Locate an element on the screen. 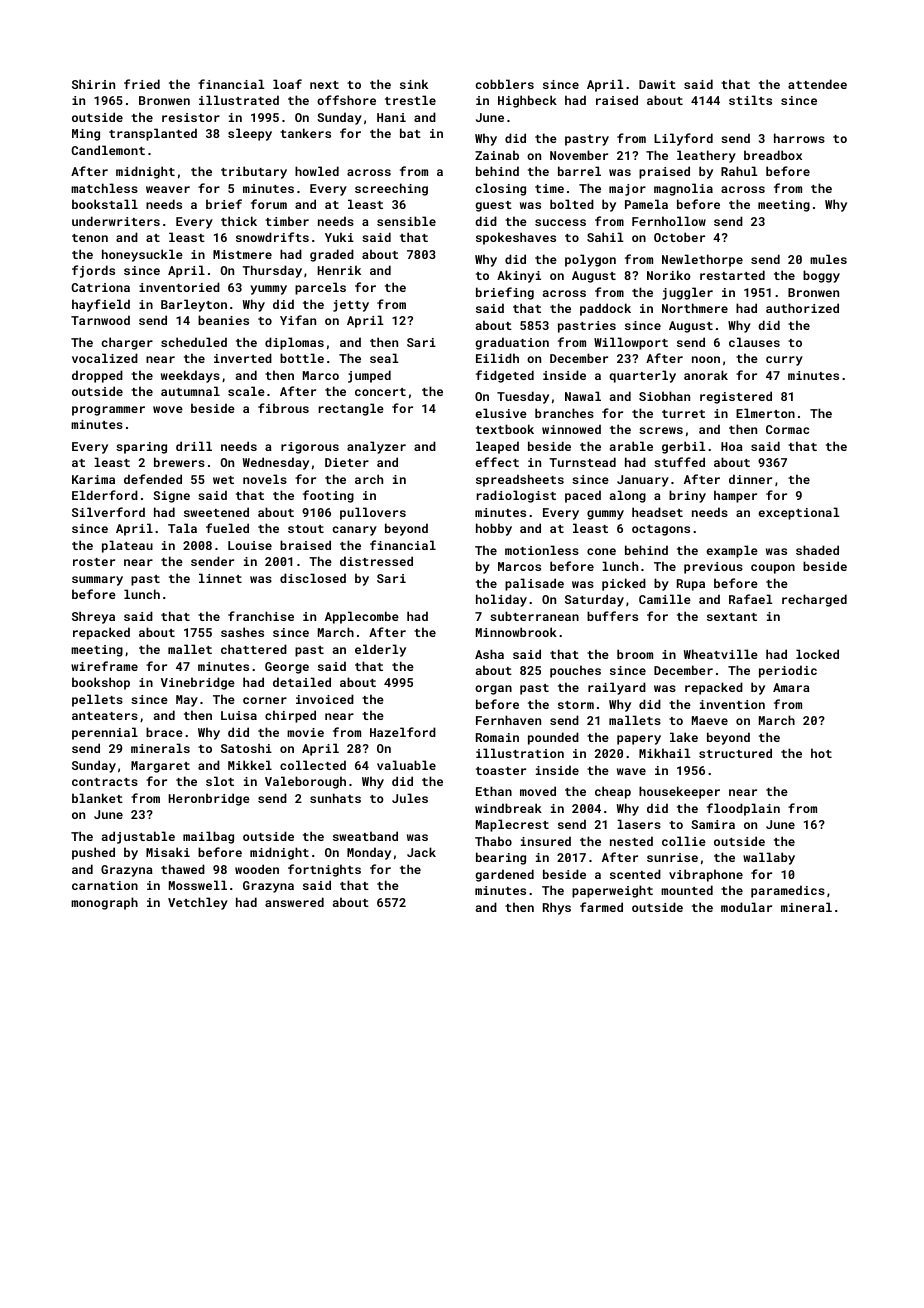  Lilyford is located at coordinates (683, 139).
